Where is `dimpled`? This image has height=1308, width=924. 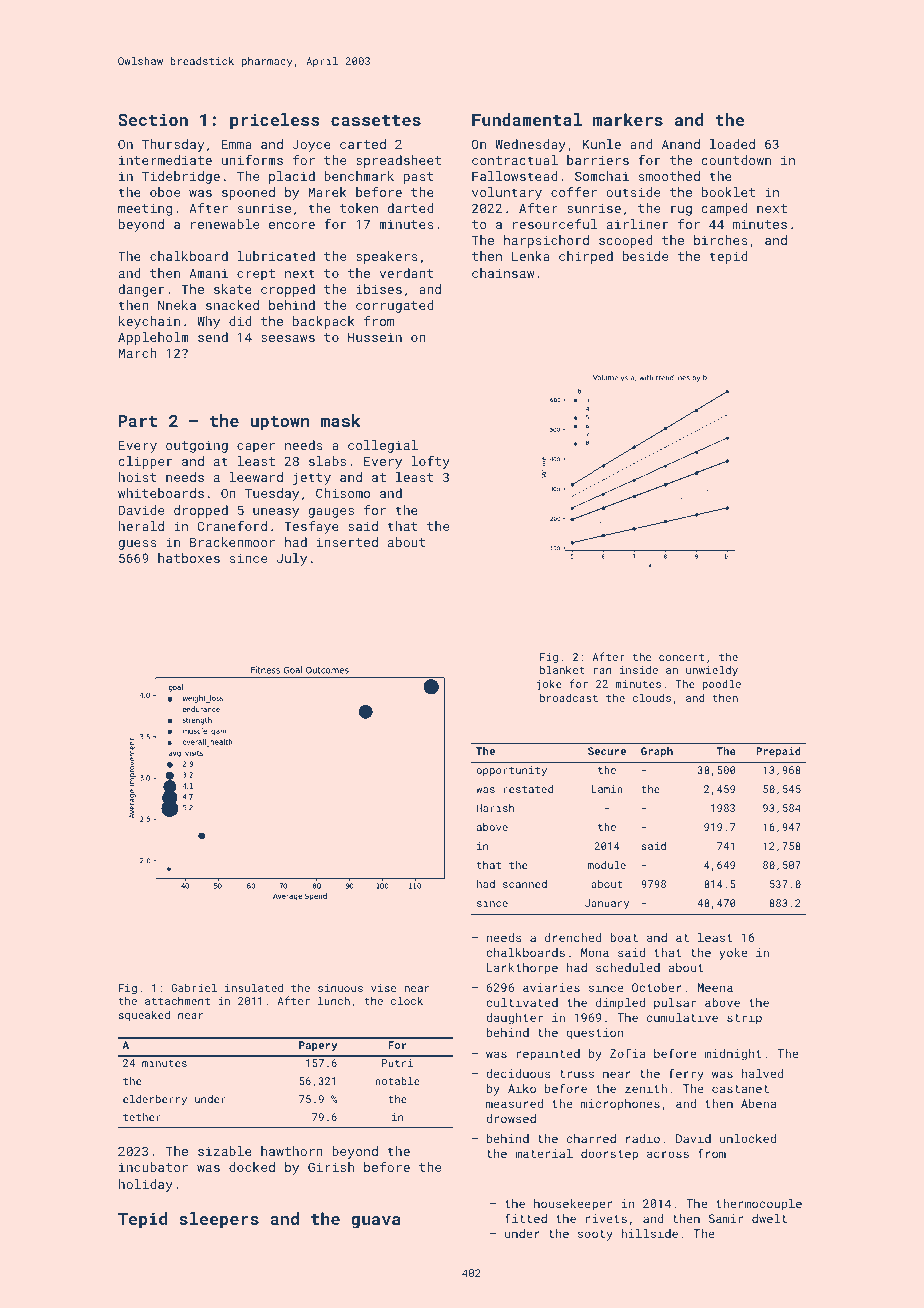
dimpled is located at coordinates (620, 1004).
